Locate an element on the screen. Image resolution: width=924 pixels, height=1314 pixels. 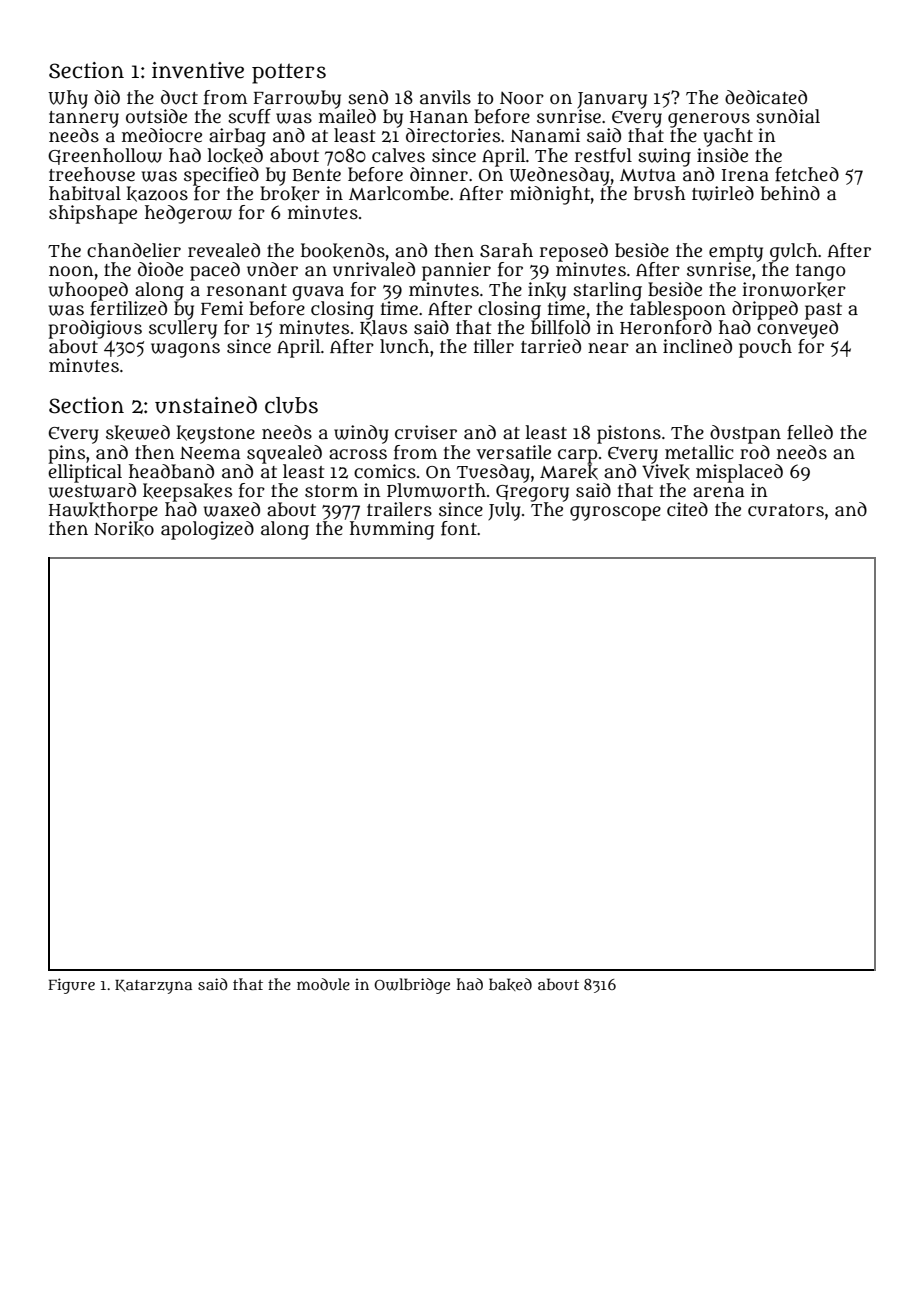
sundial is located at coordinates (788, 116).
